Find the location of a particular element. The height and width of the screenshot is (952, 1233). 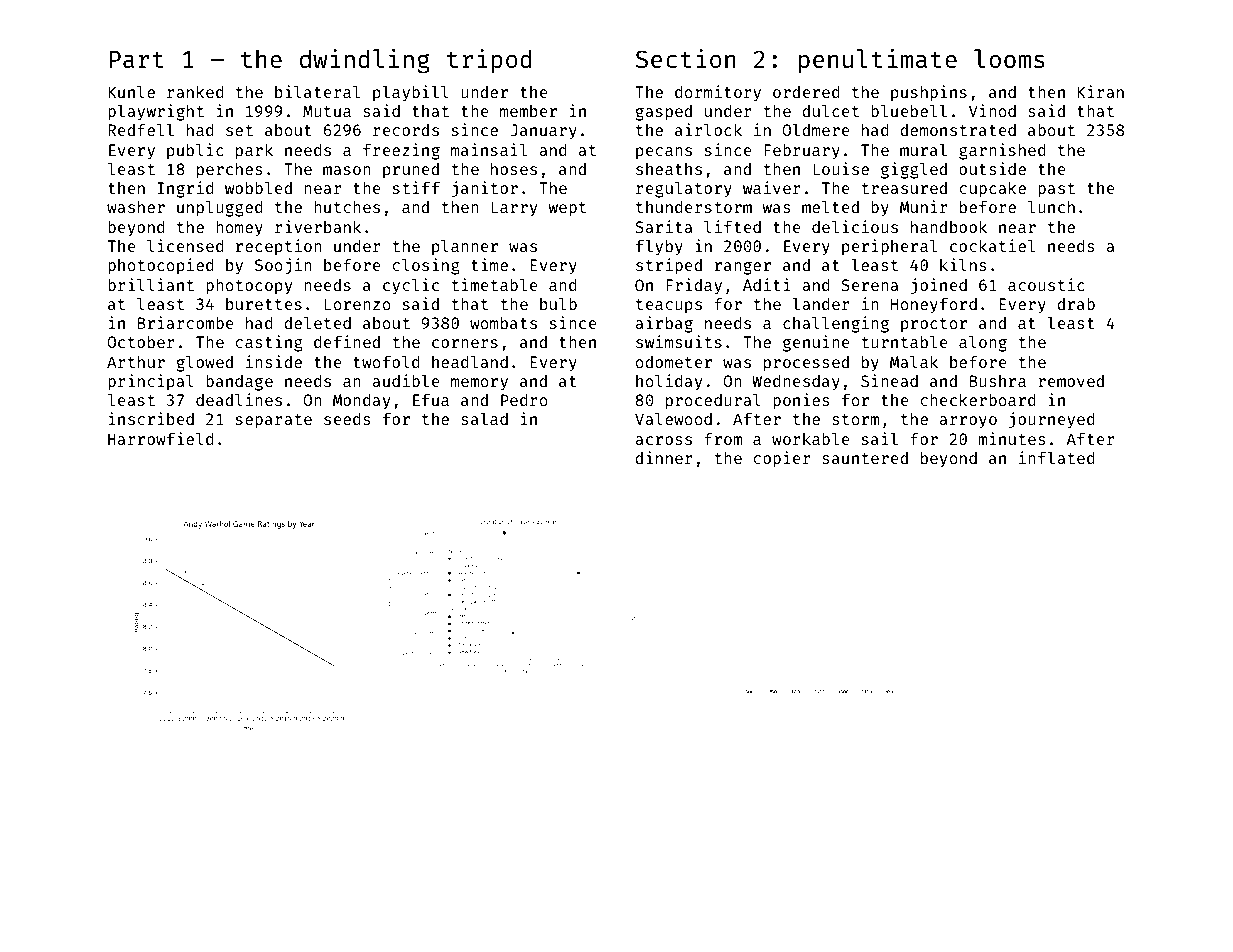

Honeyford is located at coordinates (934, 305).
